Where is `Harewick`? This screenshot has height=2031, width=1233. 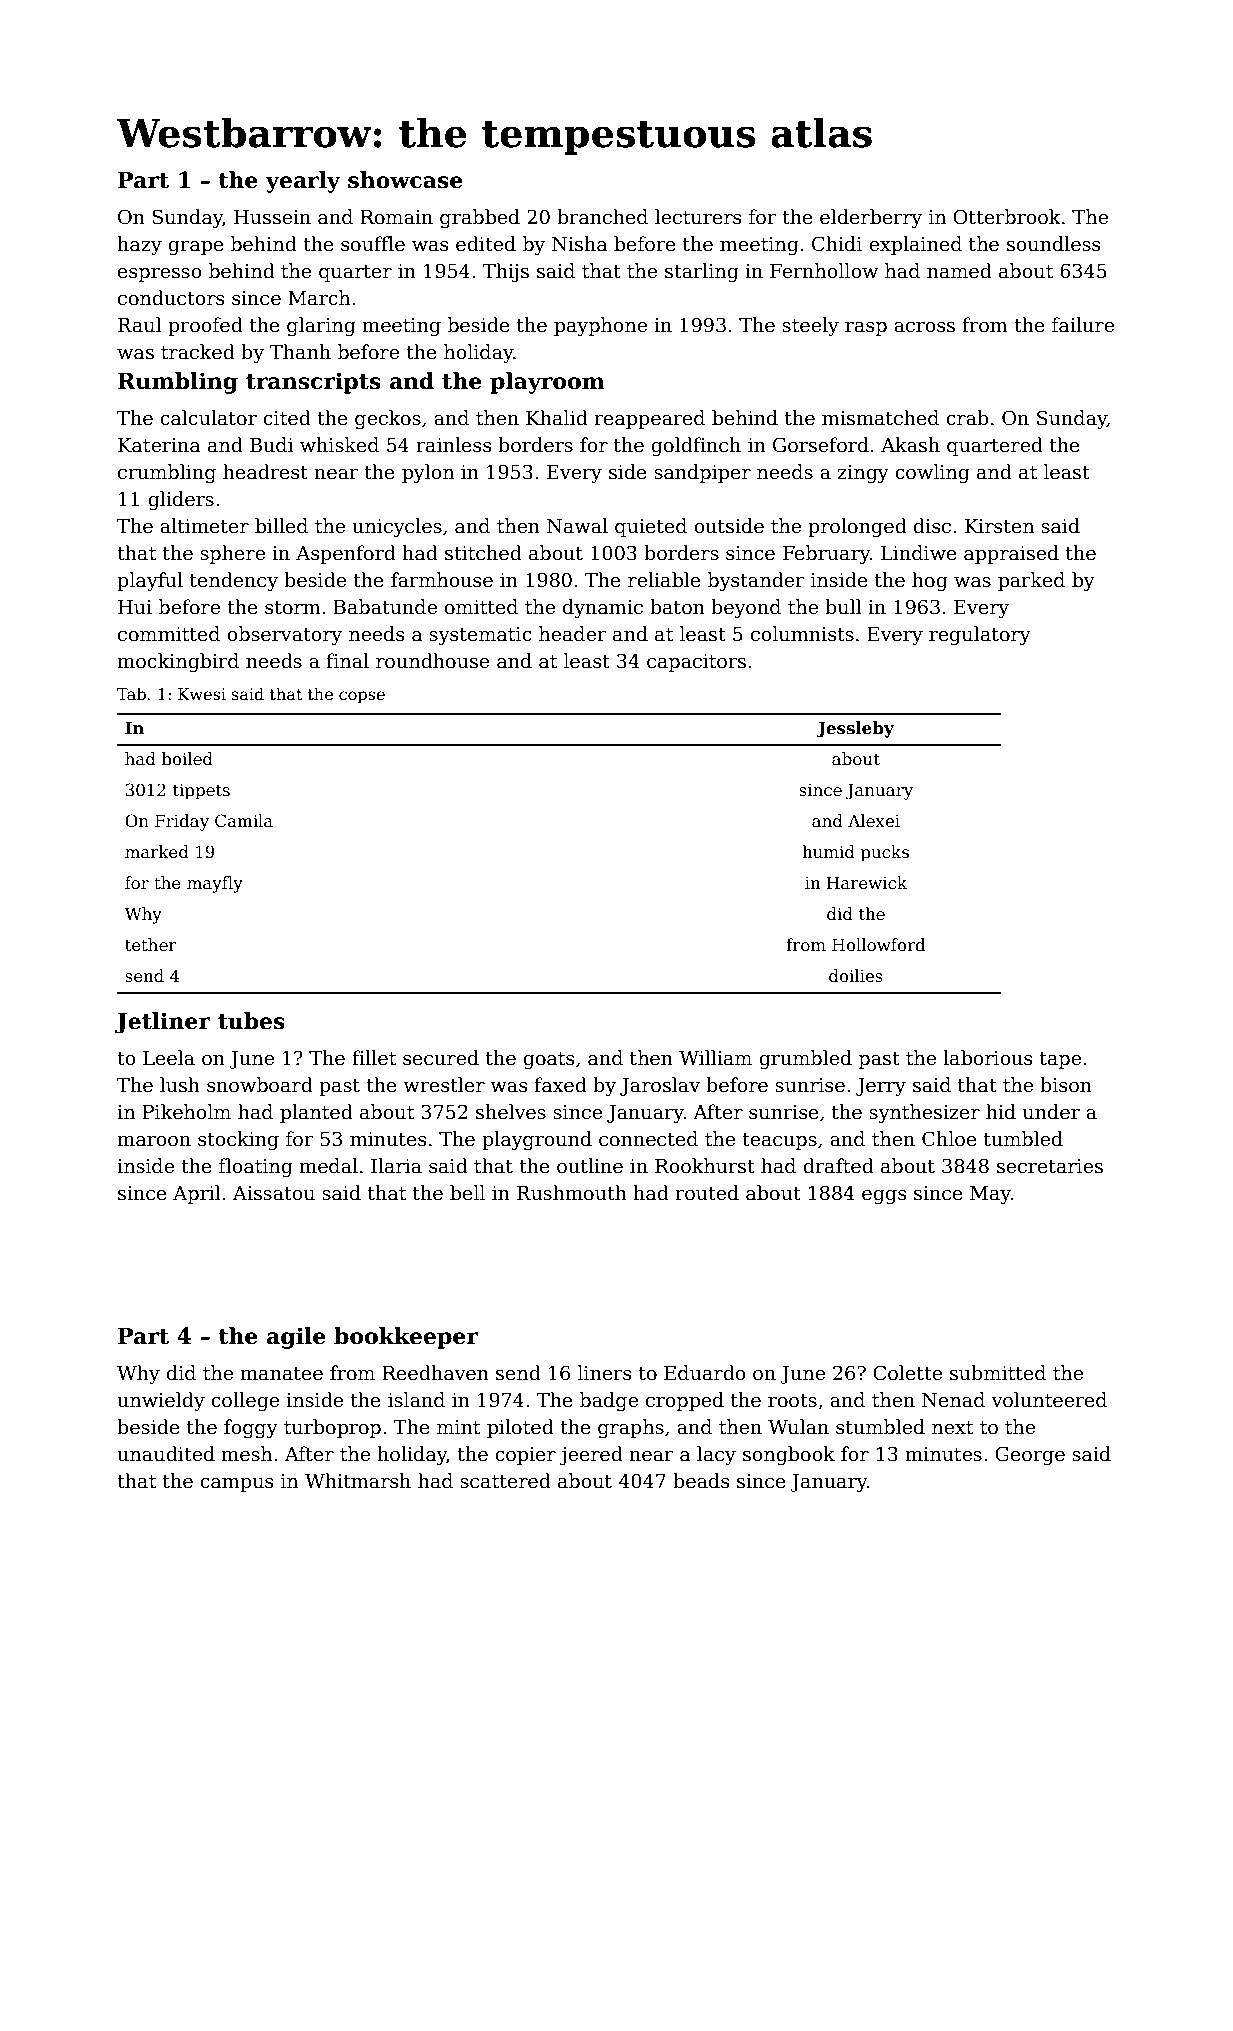 Harewick is located at coordinates (867, 883).
